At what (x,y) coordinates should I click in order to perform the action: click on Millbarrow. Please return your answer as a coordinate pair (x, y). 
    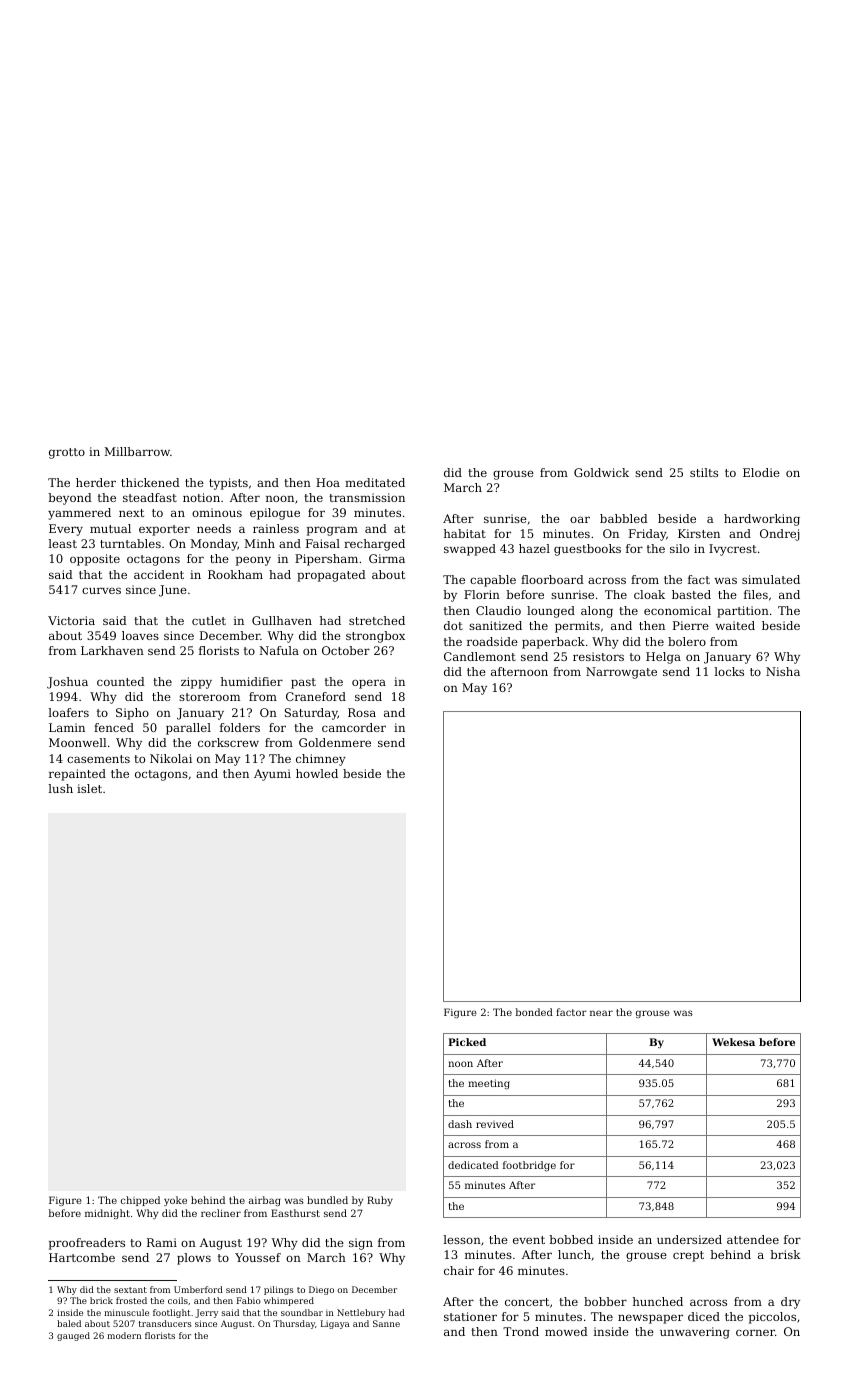
    Looking at the image, I should click on (137, 451).
